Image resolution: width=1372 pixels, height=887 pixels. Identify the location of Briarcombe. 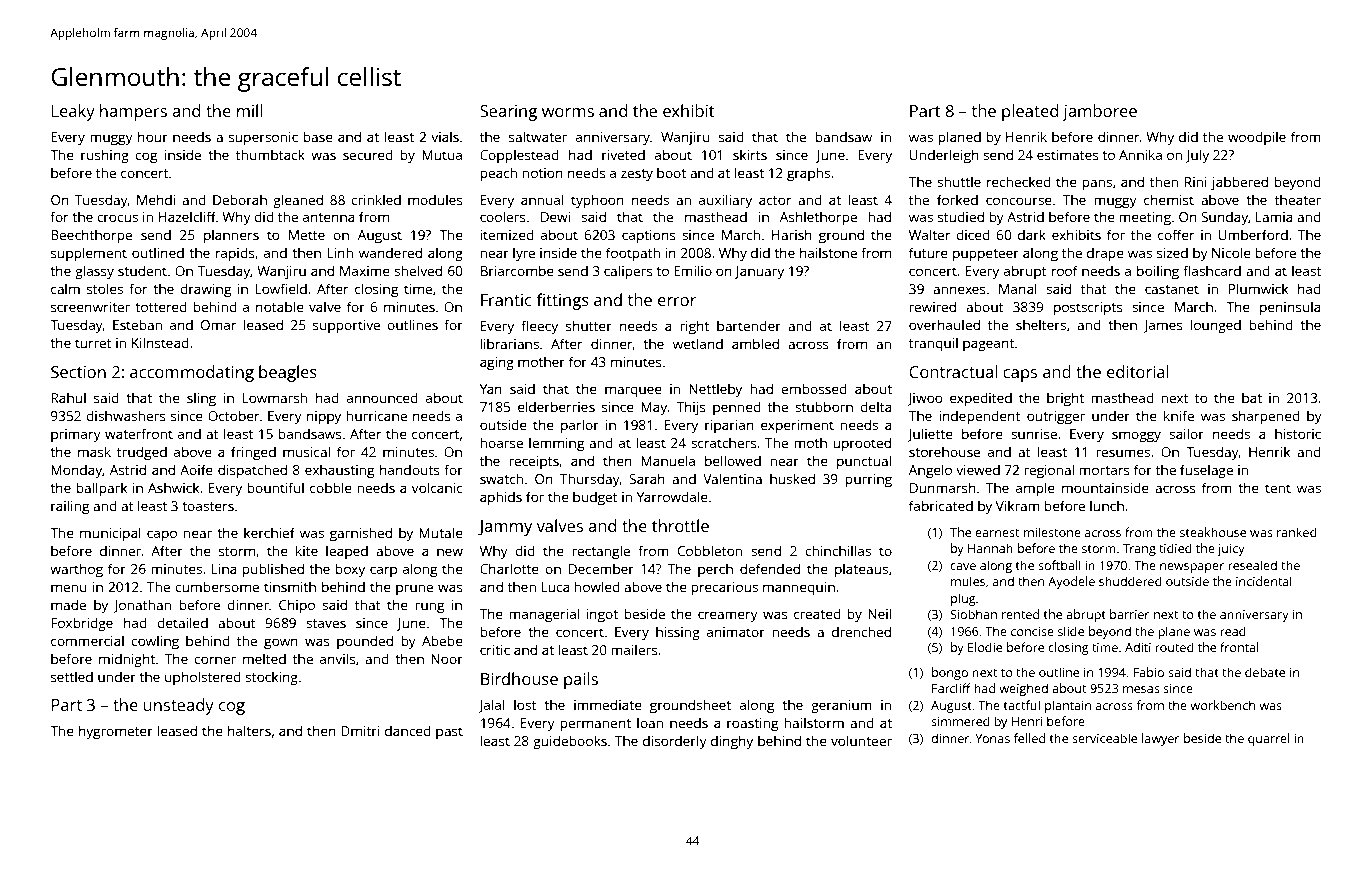
(517, 270).
